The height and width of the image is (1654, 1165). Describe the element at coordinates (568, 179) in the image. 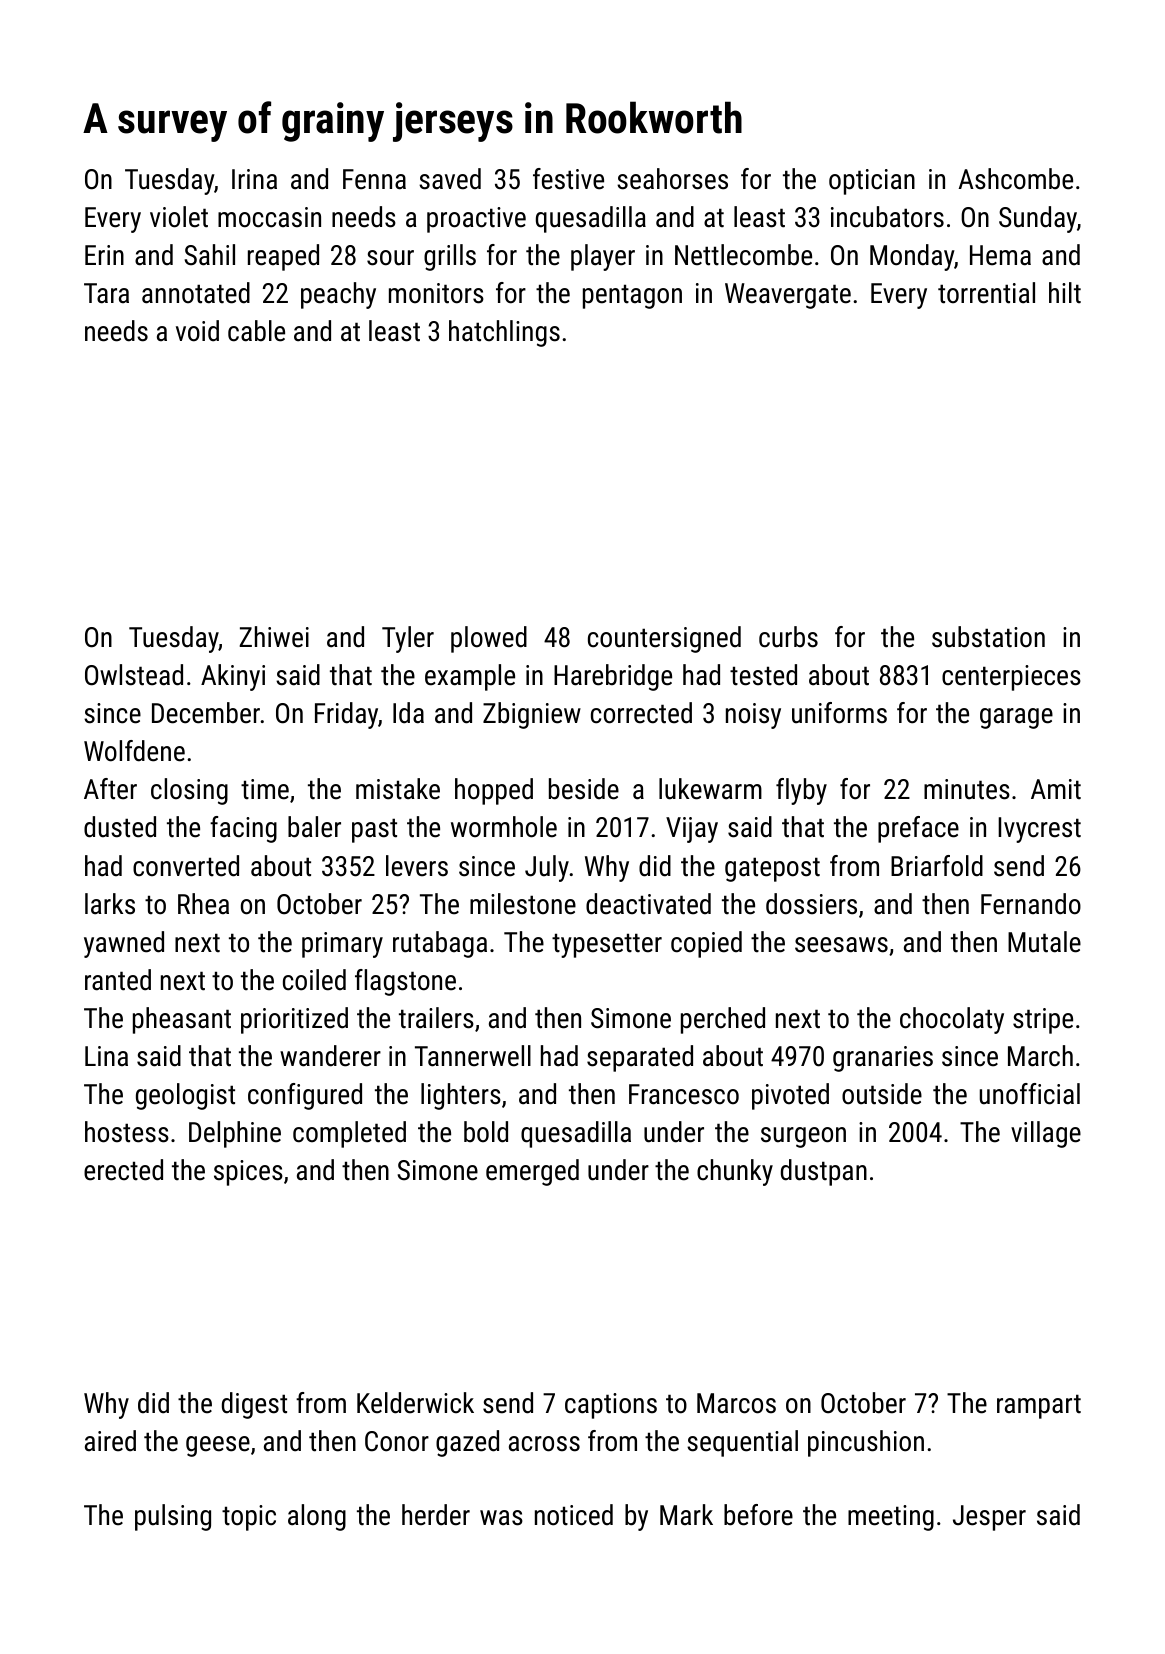

I see `festive` at that location.
